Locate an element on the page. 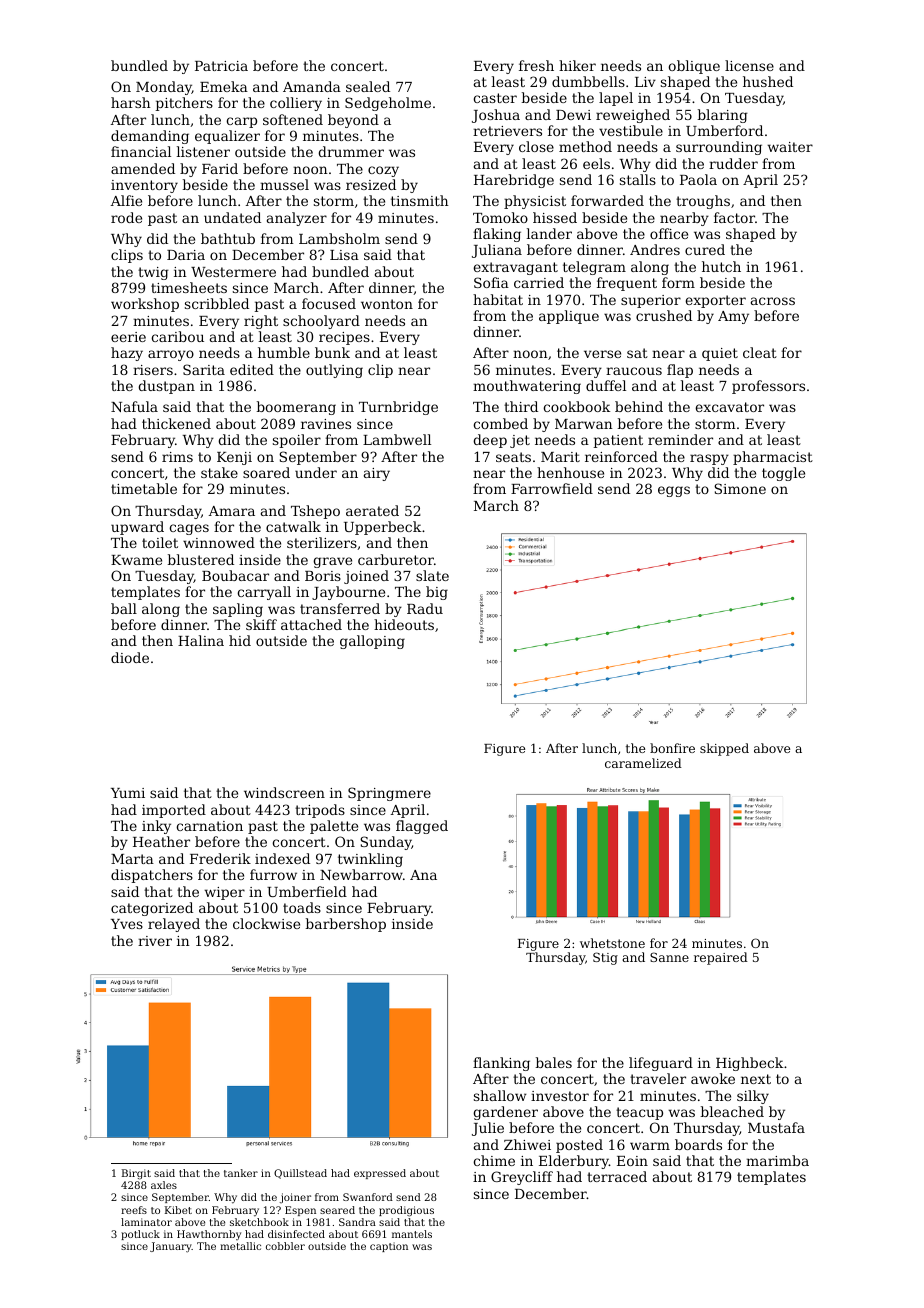 Image resolution: width=924 pixels, height=1308 pixels. oblique is located at coordinates (694, 67).
